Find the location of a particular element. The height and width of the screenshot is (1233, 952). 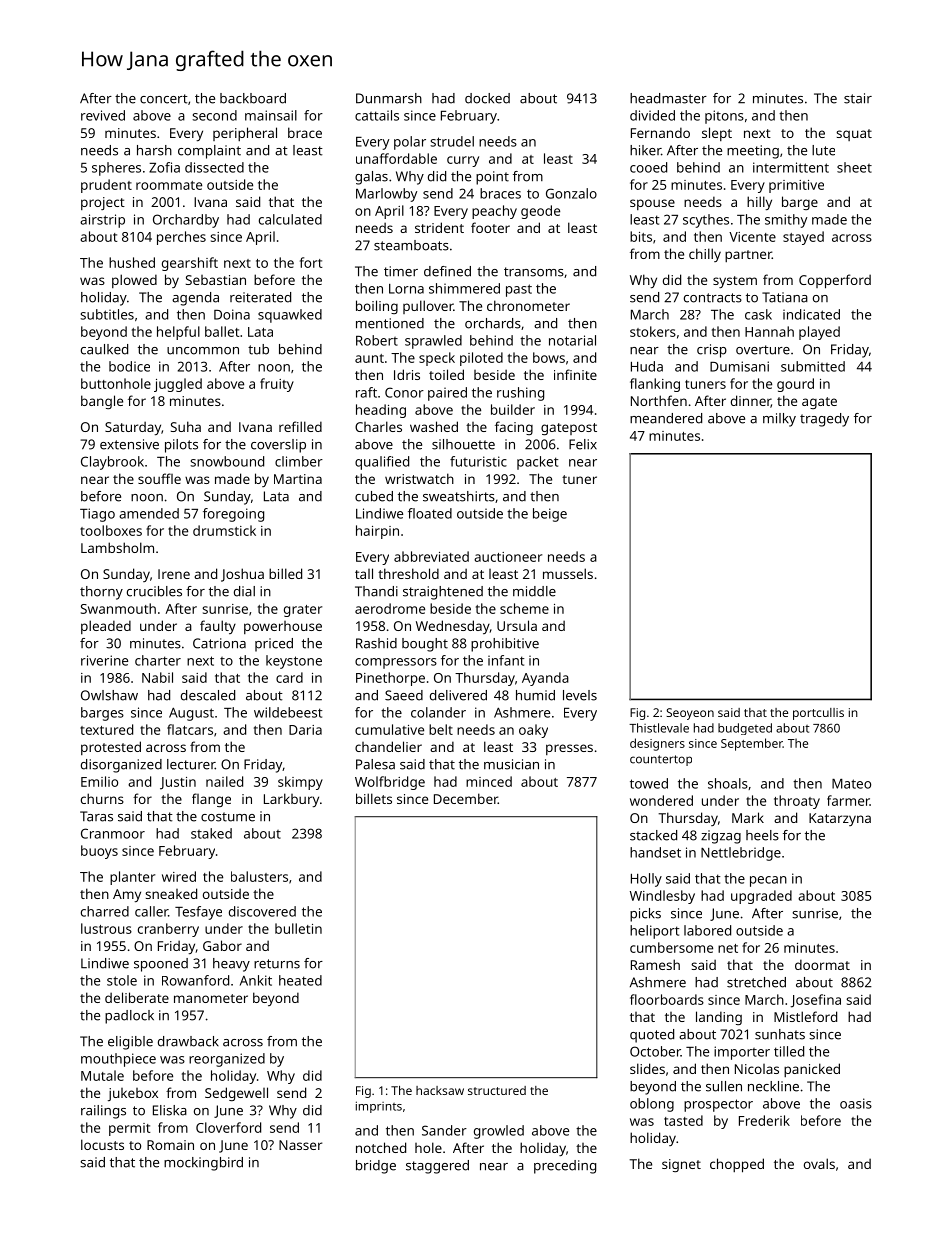

stair is located at coordinates (858, 98).
